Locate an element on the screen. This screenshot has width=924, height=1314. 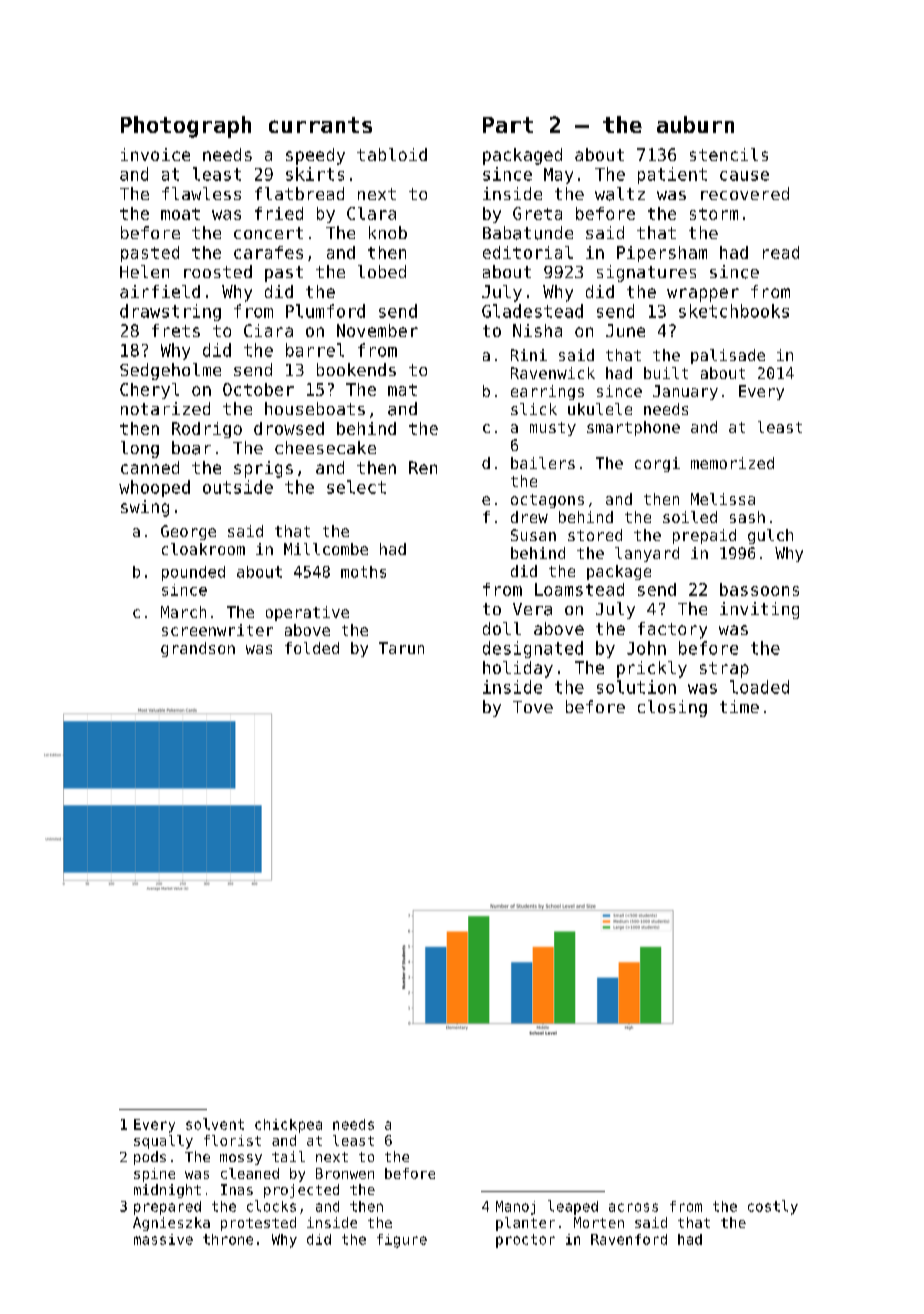
closing is located at coordinates (672, 708).
